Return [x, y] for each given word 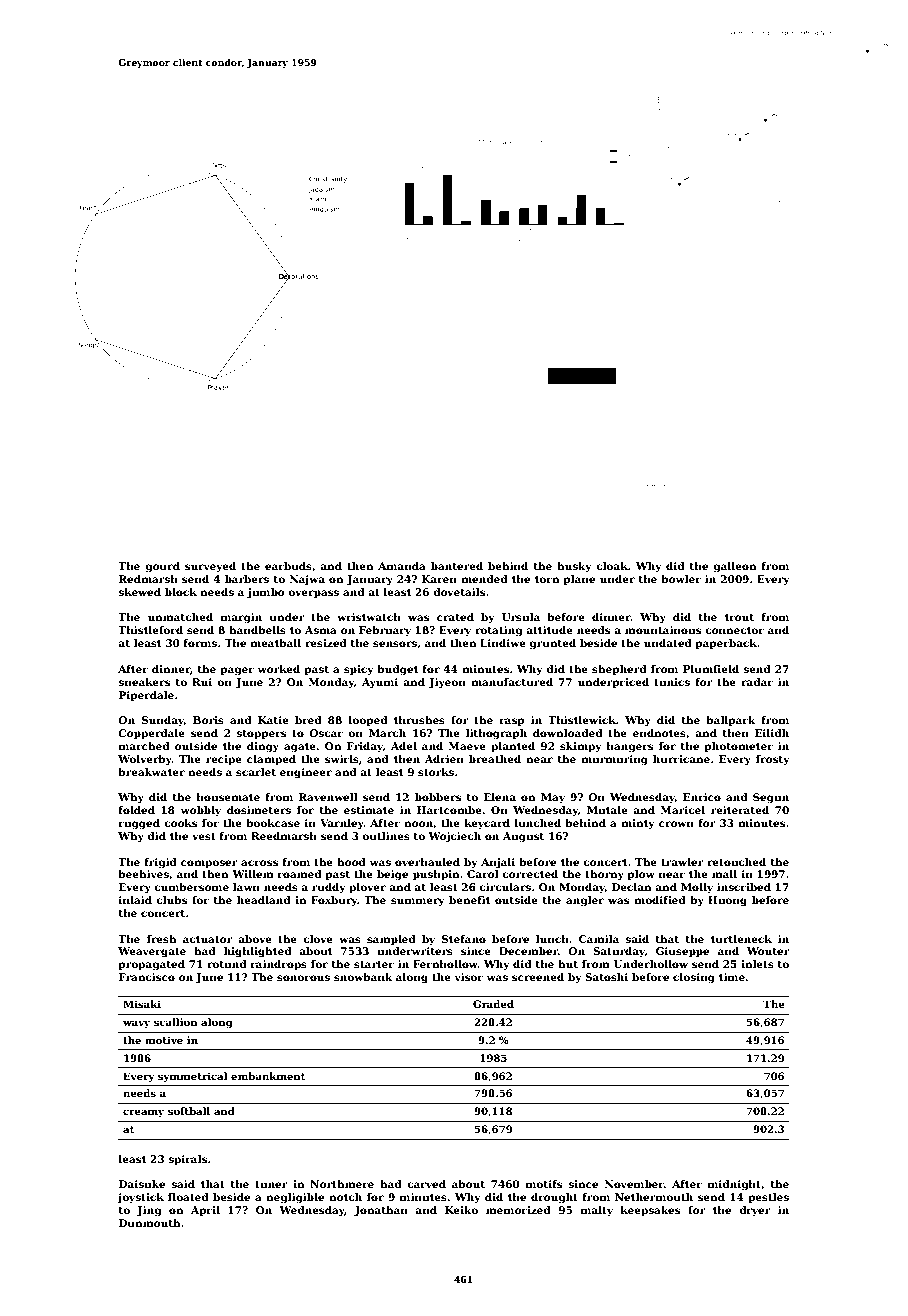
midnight [734, 1185]
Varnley [342, 824]
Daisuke [142, 1184]
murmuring [614, 760]
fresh [162, 939]
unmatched [180, 617]
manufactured [512, 682]
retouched [736, 862]
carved [426, 1184]
